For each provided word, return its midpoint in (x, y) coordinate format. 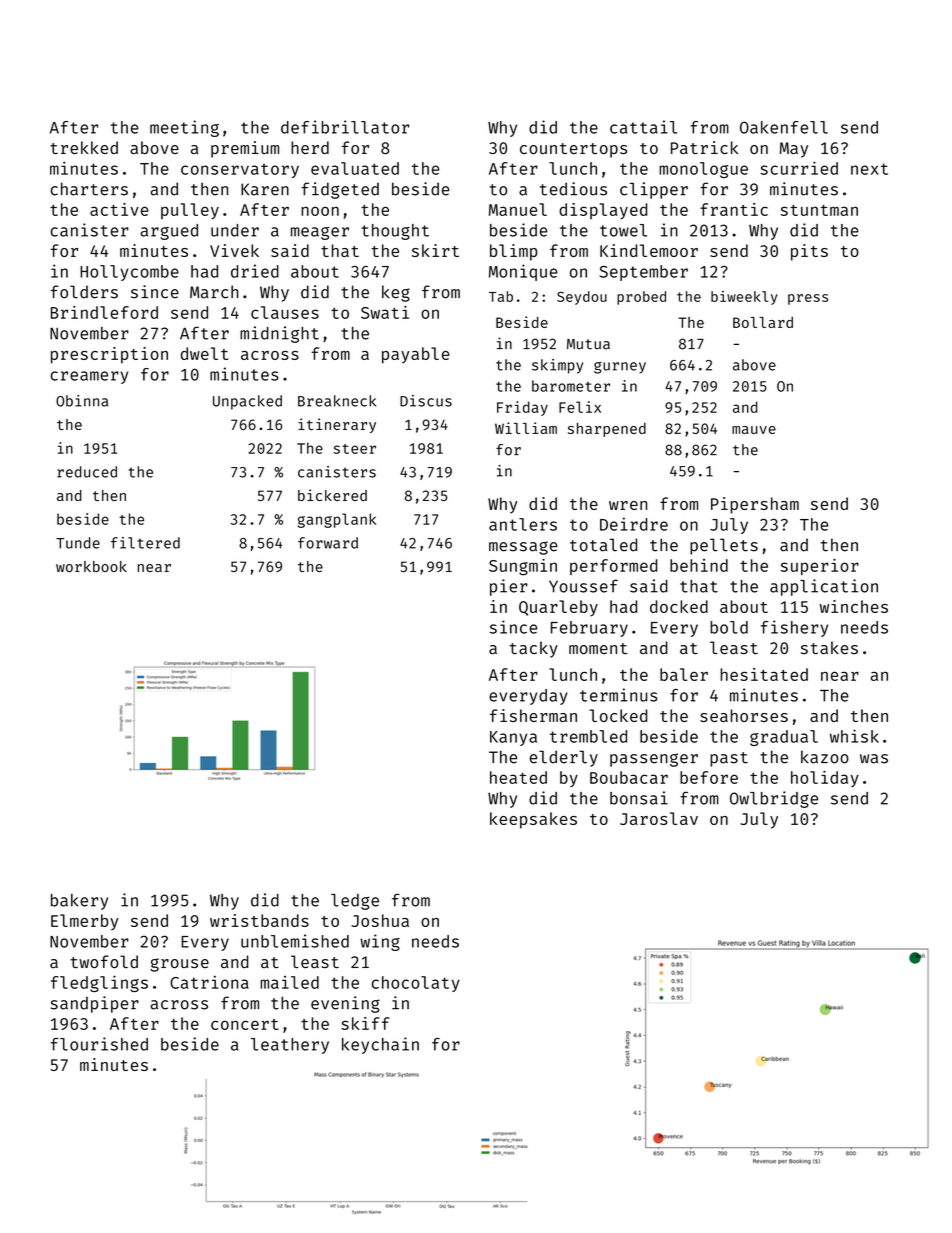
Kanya (513, 738)
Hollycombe (129, 273)
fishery (794, 628)
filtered (145, 543)
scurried (799, 168)
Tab (501, 296)
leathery (290, 1046)
